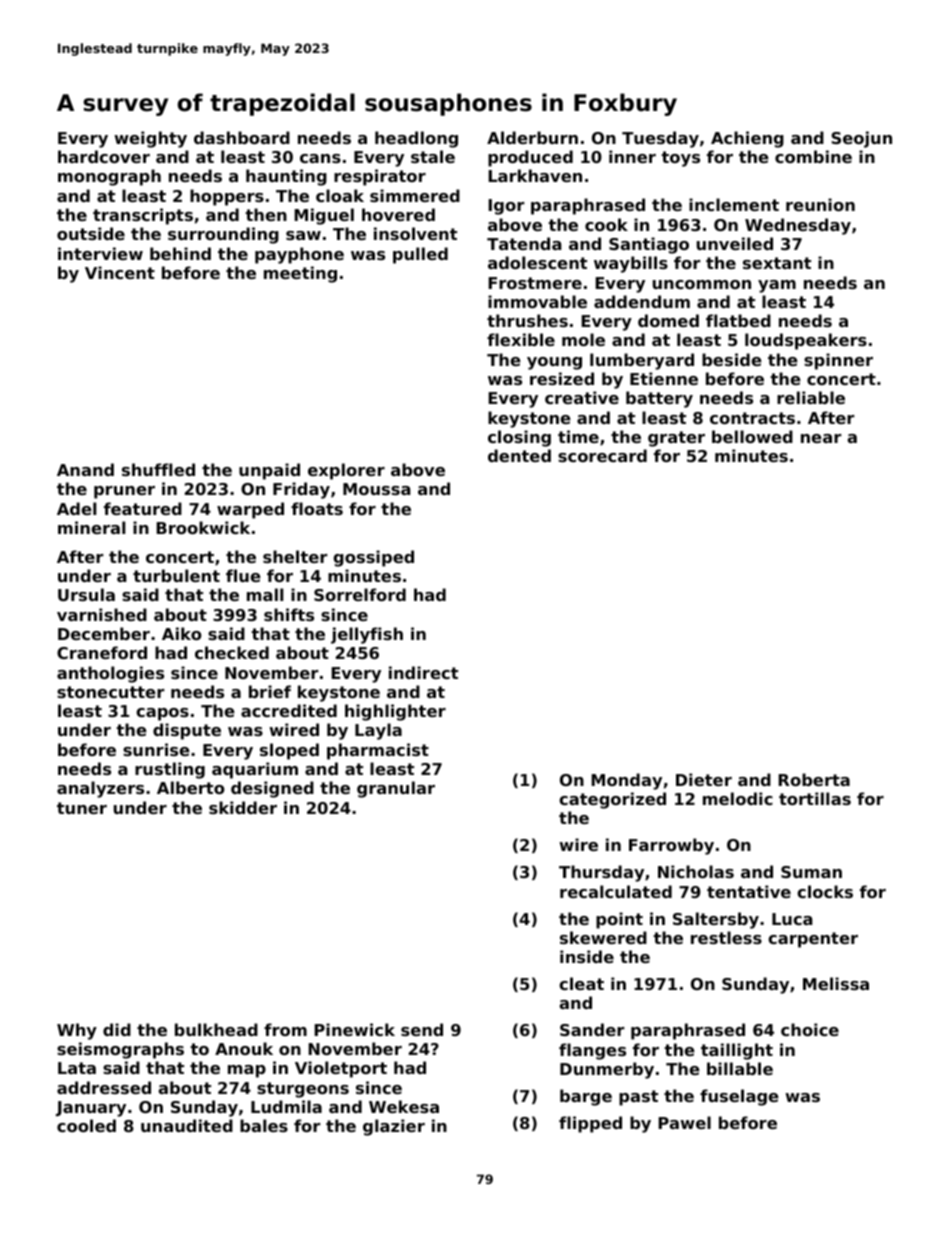  What do you see at coordinates (232, 652) in the image?
I see `checked` at bounding box center [232, 652].
